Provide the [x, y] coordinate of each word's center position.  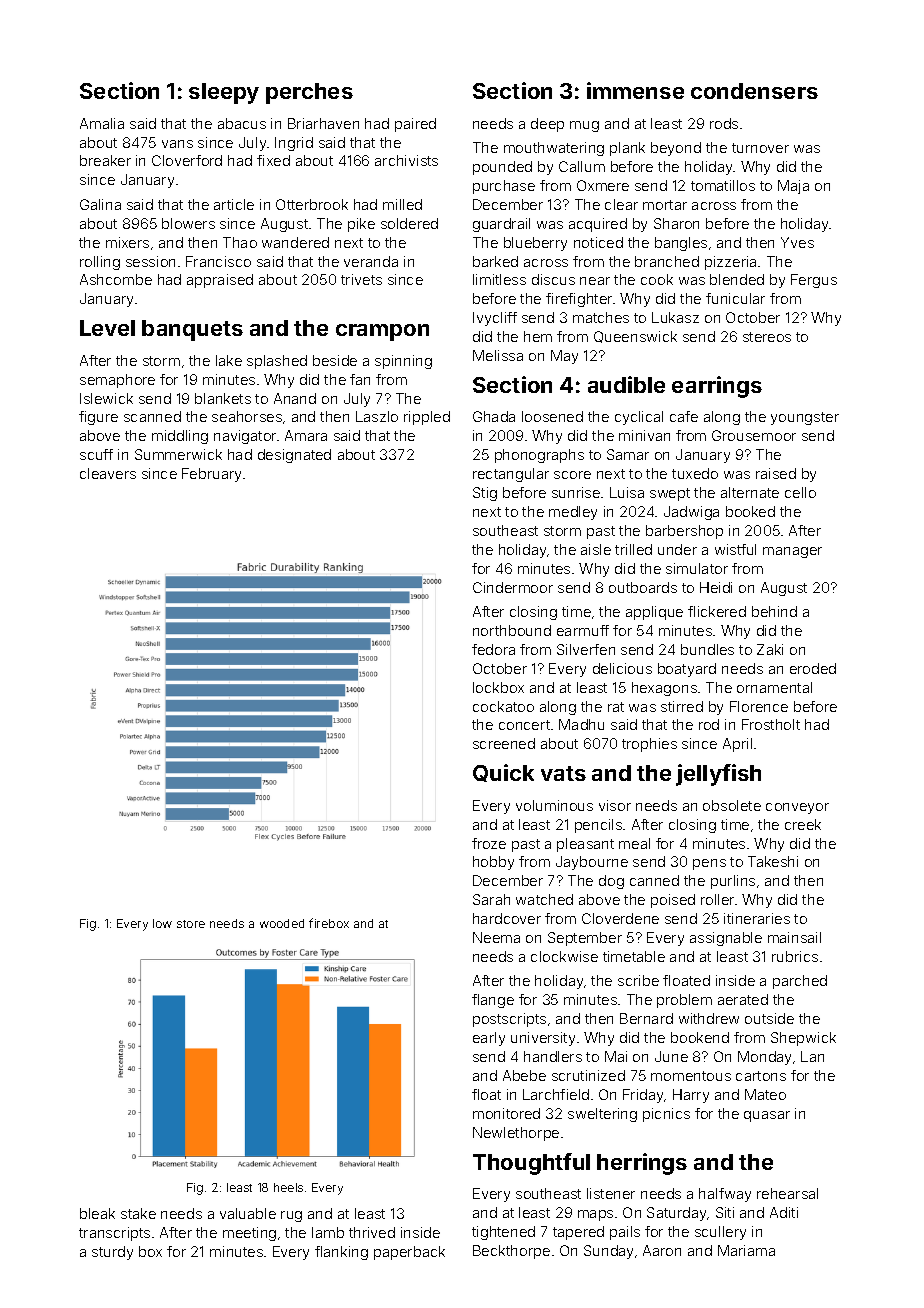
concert [524, 725]
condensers [754, 91]
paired [415, 125]
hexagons [664, 689]
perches [309, 93]
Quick [503, 773]
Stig [485, 494]
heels [288, 1187]
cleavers [108, 473]
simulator [697, 568]
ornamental [774, 687]
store [191, 924]
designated [294, 456]
